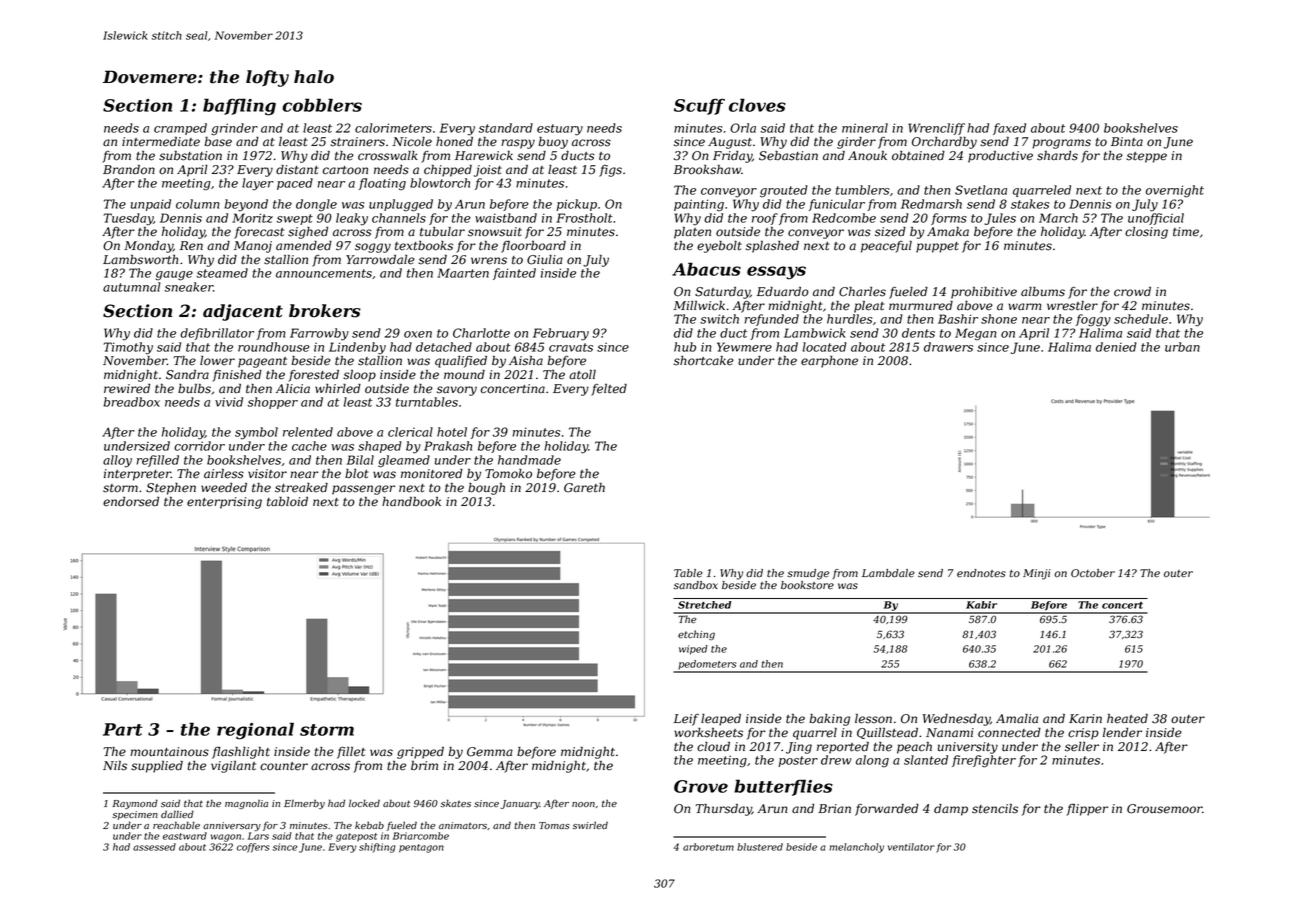 This screenshot has width=1308, height=924. What do you see at coordinates (393, 128) in the screenshot?
I see `calorimeters` at bounding box center [393, 128].
